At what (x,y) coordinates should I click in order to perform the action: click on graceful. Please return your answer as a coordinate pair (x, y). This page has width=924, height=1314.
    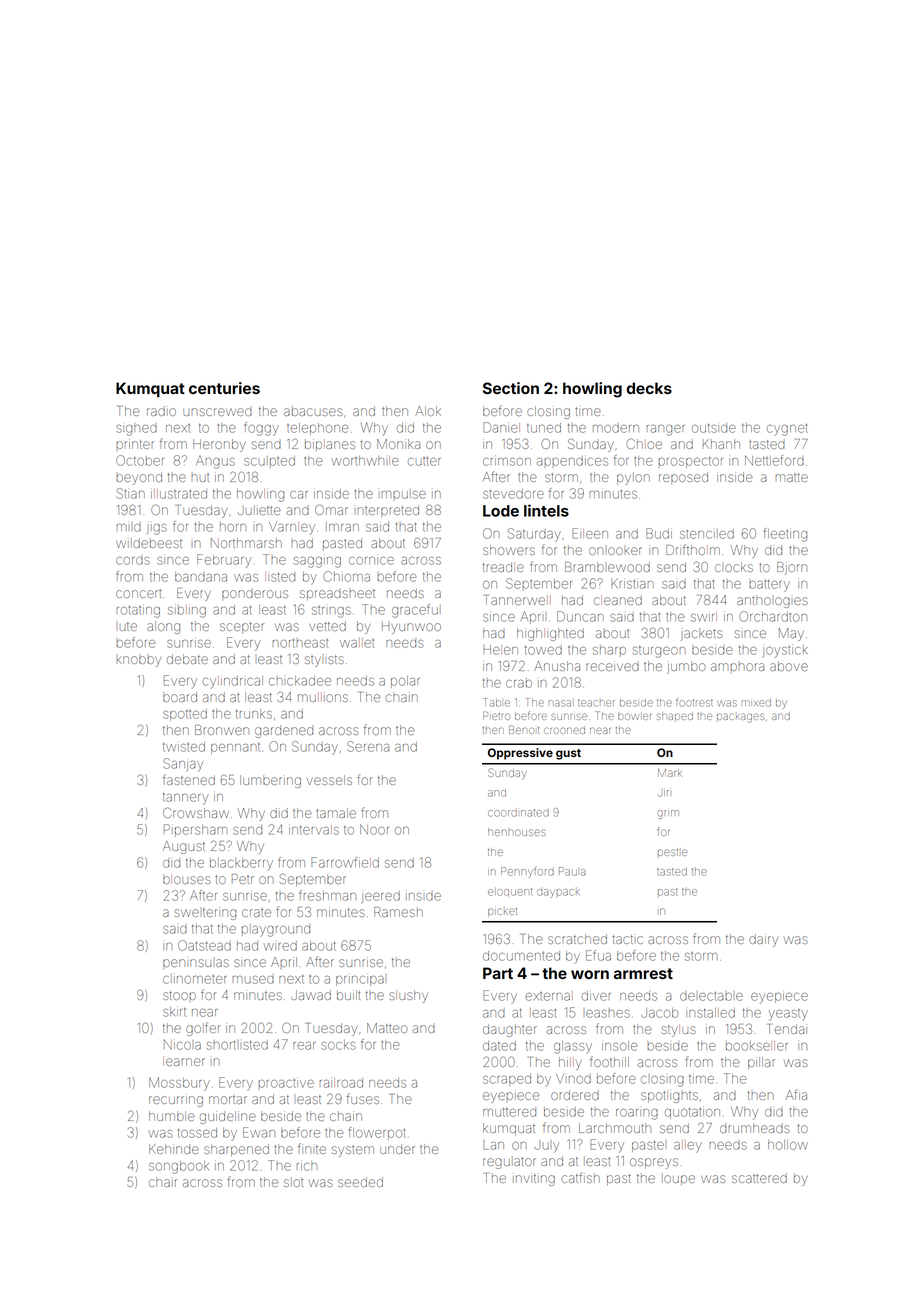
    Looking at the image, I should click on (416, 611).
